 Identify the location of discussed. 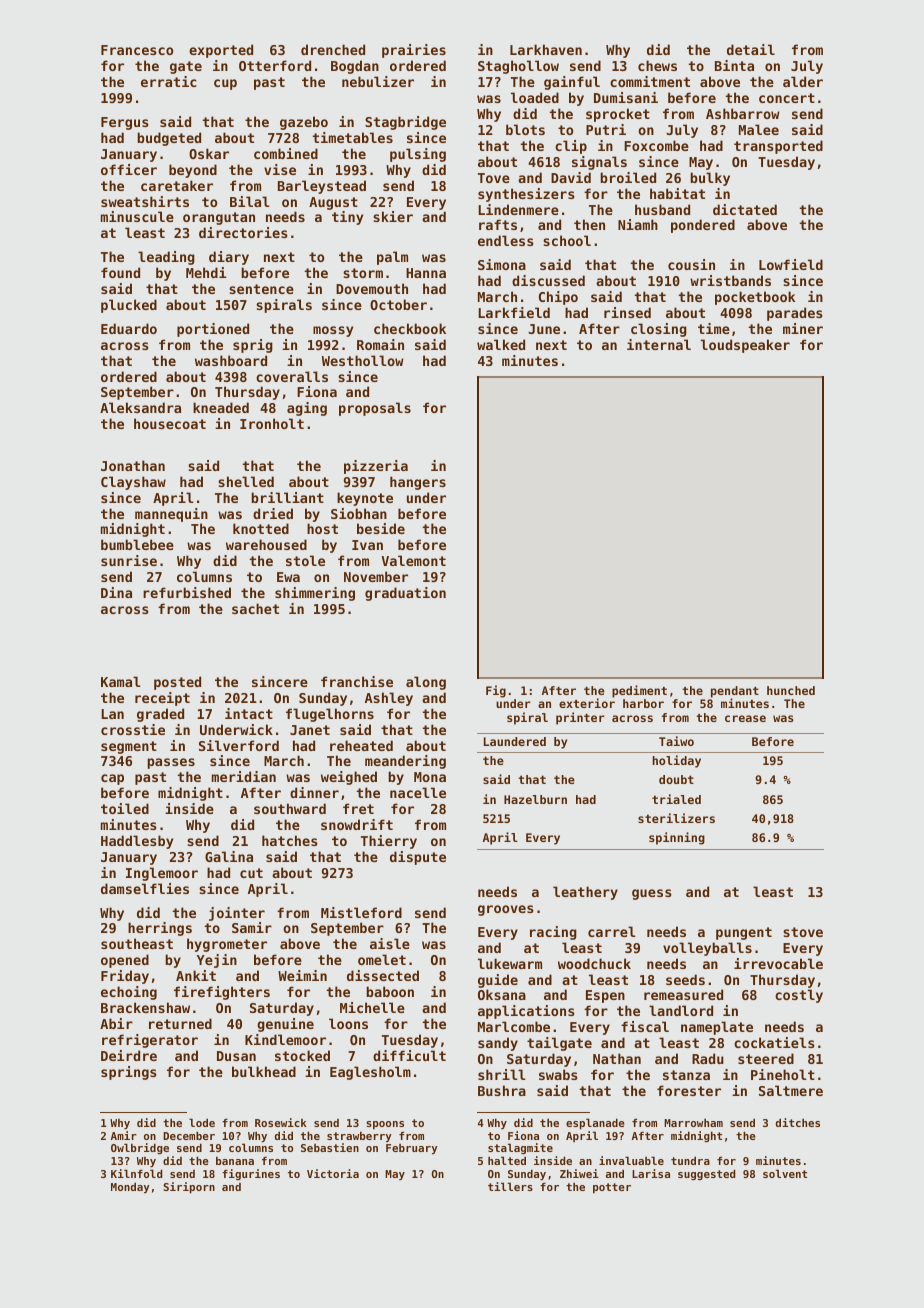
(548, 280).
